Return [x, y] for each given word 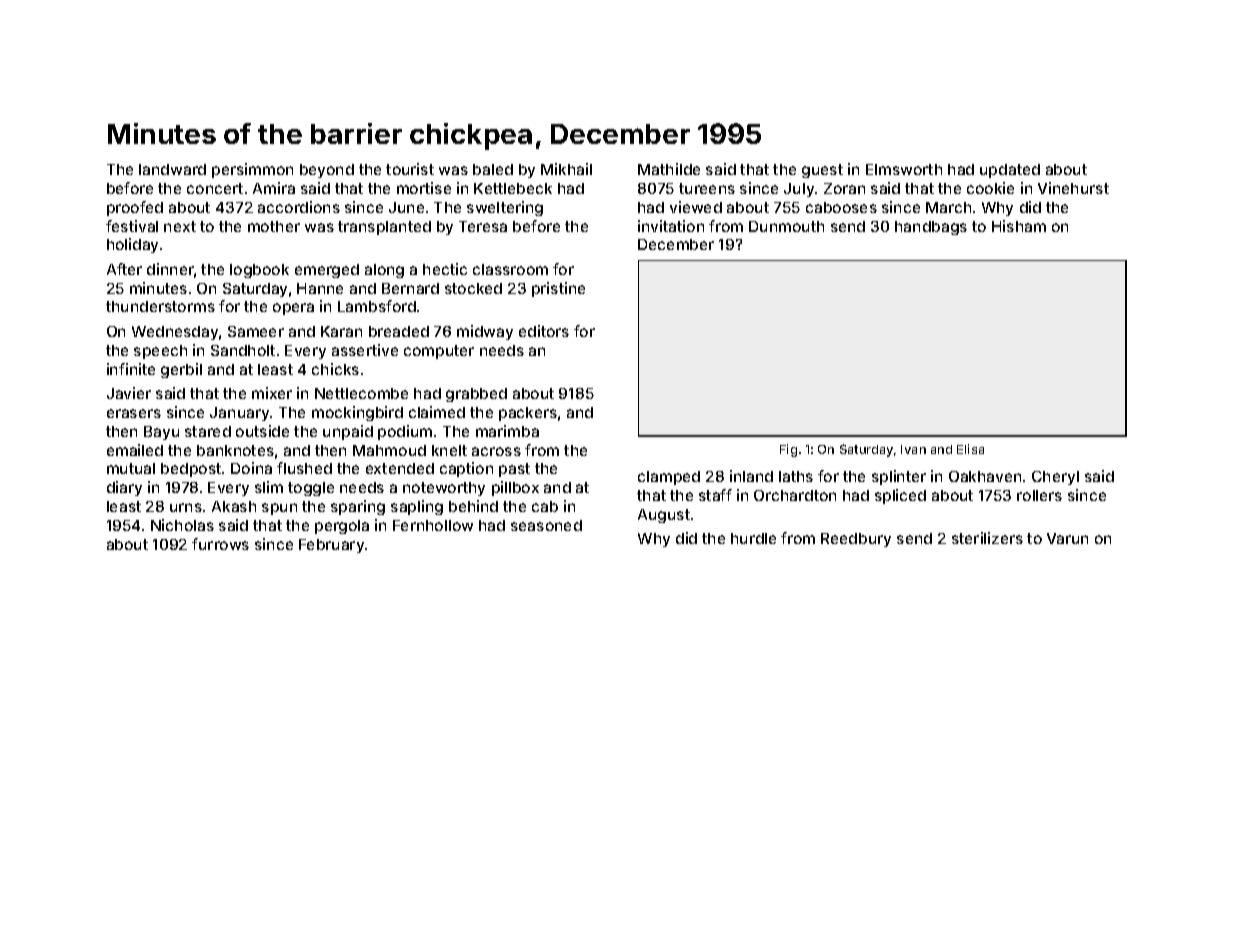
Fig [788, 450]
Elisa [970, 449]
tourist [410, 169]
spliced [900, 496]
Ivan [913, 449]
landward [172, 169]
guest [822, 171]
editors [544, 331]
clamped [669, 478]
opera [293, 309]
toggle [311, 489]
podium [405, 432]
